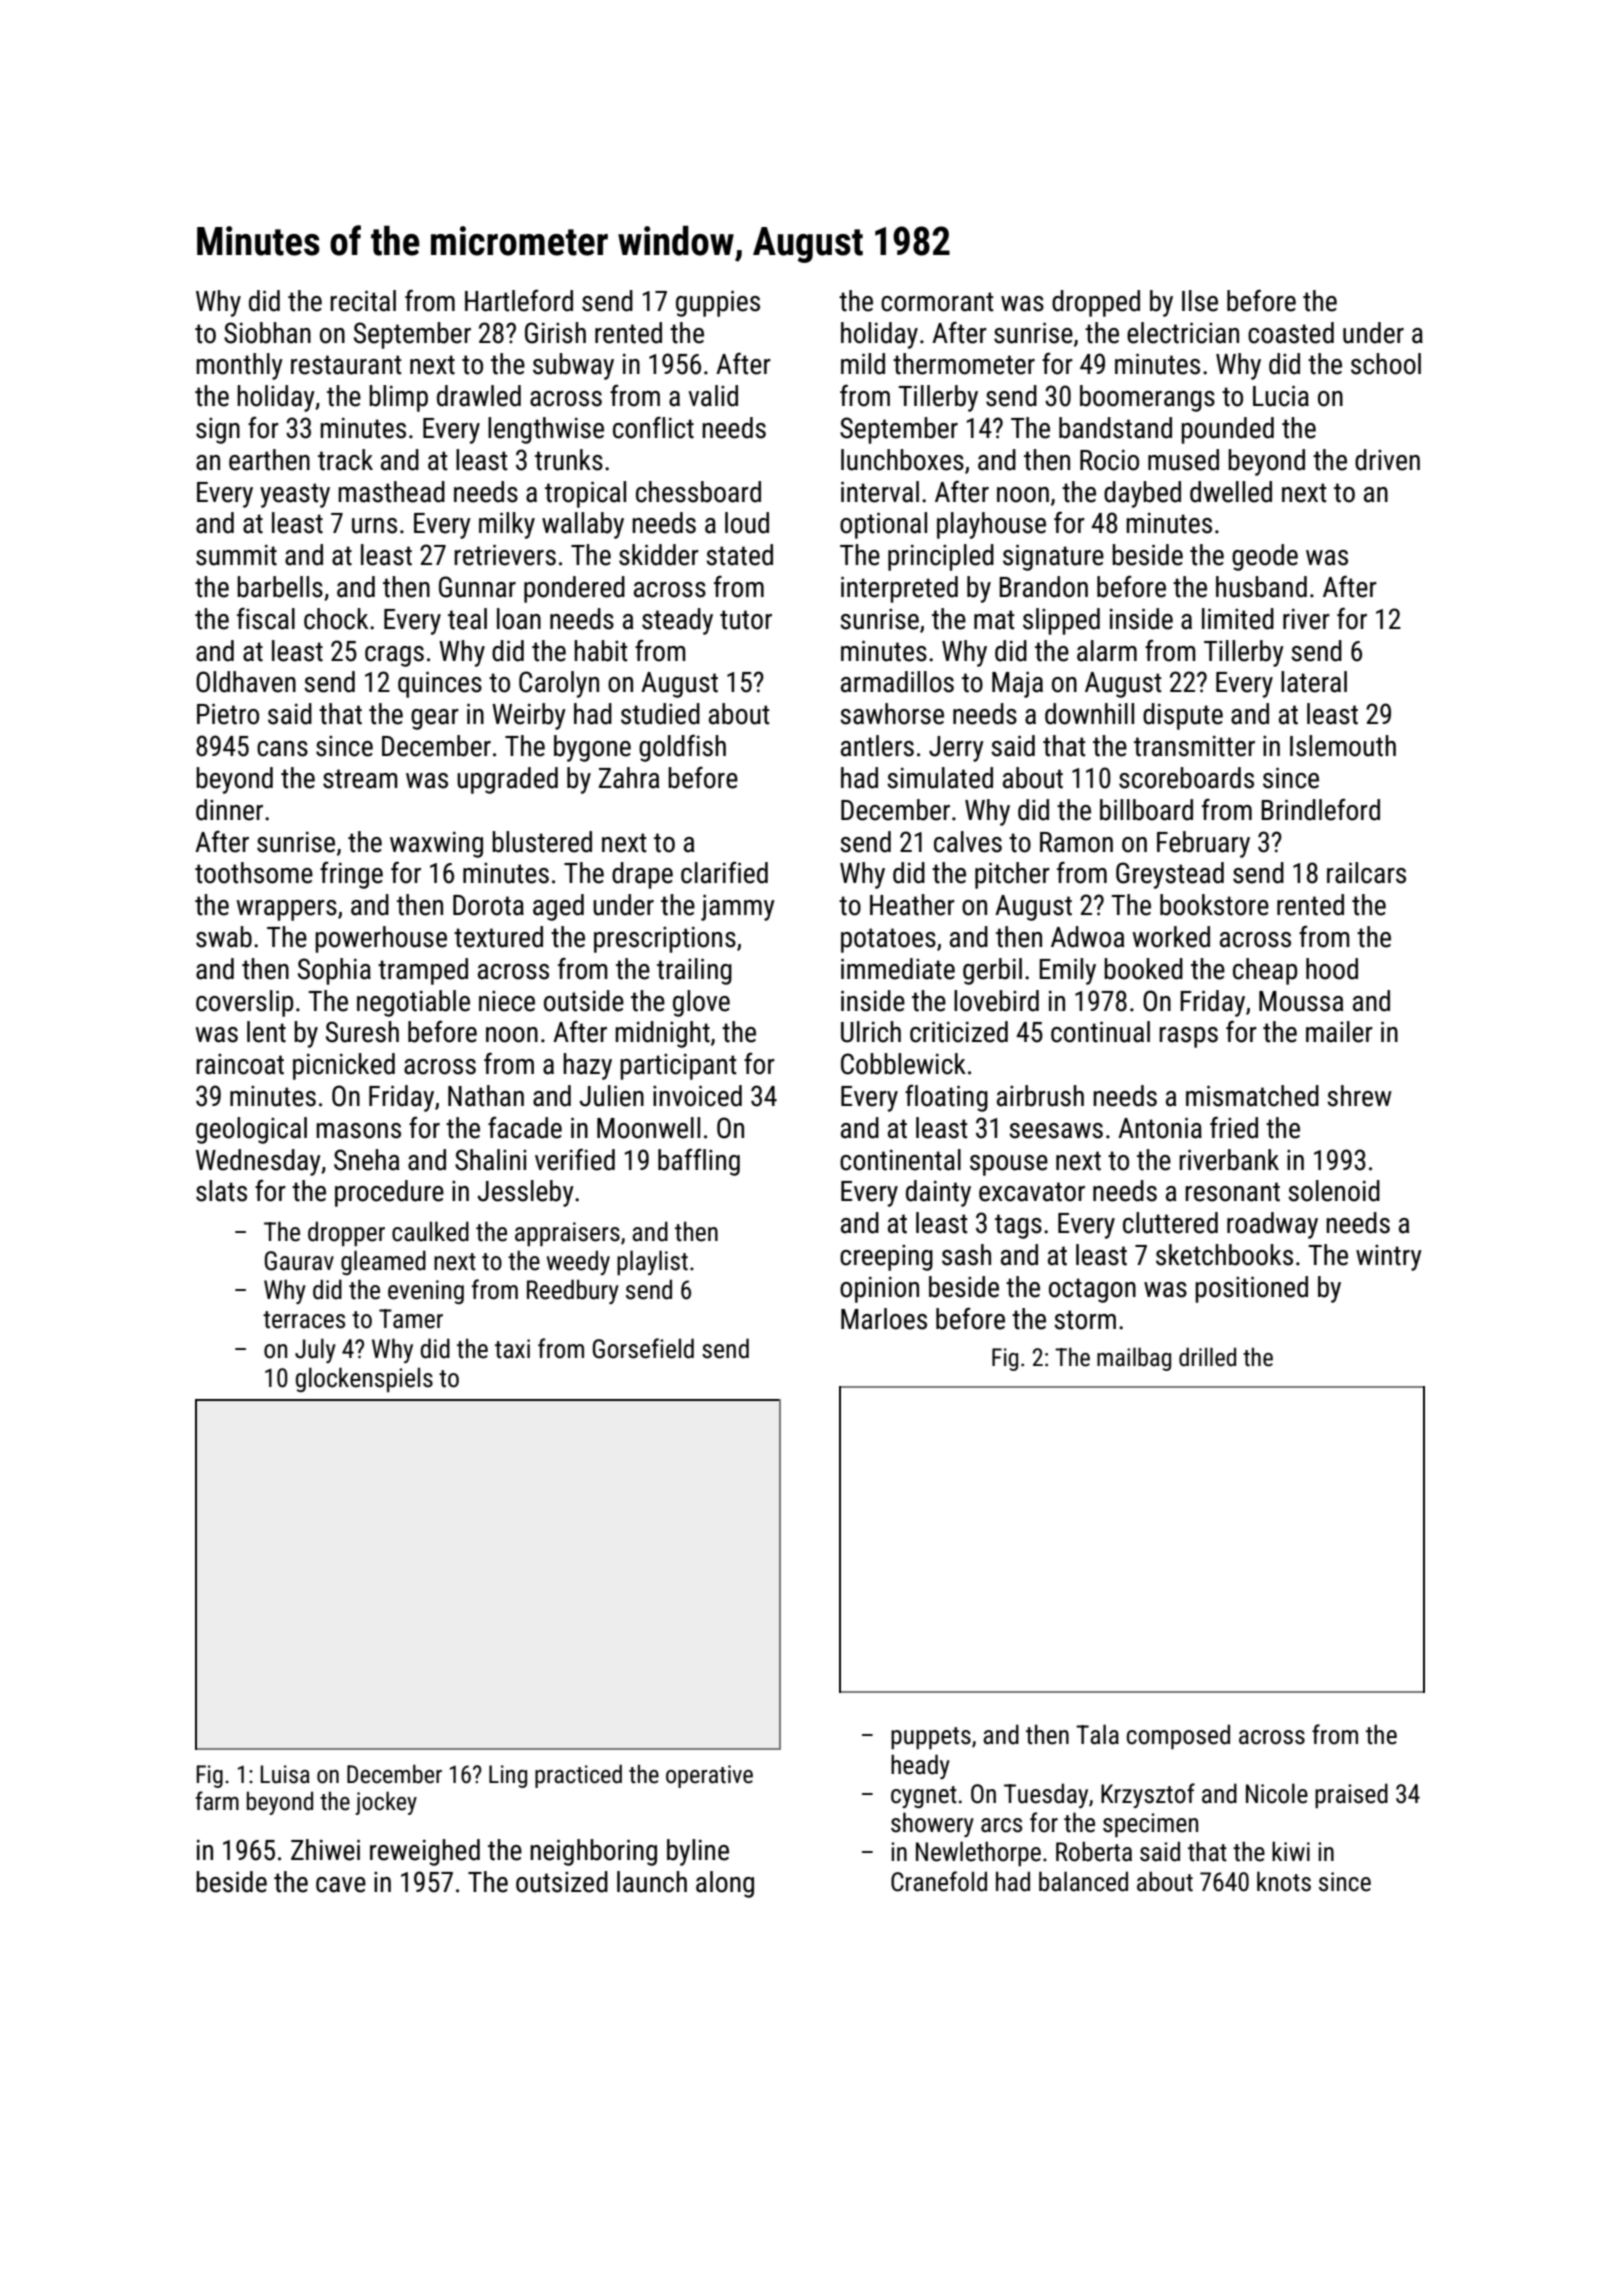  What do you see at coordinates (746, 620) in the image?
I see `tutor` at bounding box center [746, 620].
